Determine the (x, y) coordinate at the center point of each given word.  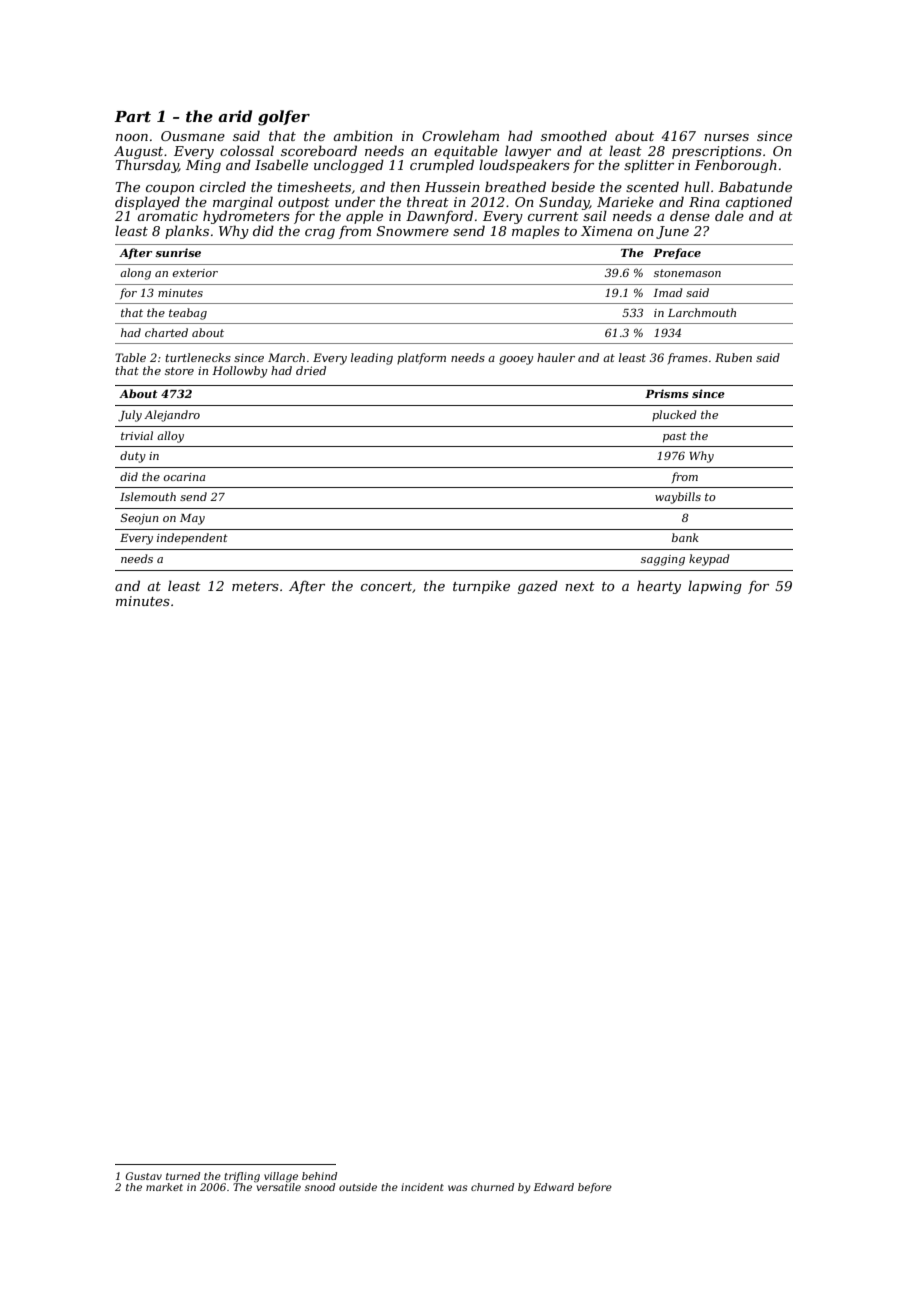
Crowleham (460, 135)
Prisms (667, 393)
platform (421, 359)
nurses (726, 137)
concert (386, 586)
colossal (247, 150)
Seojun (140, 519)
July (130, 416)
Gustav (143, 1176)
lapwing (715, 587)
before (595, 1188)
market (164, 1187)
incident (422, 1187)
